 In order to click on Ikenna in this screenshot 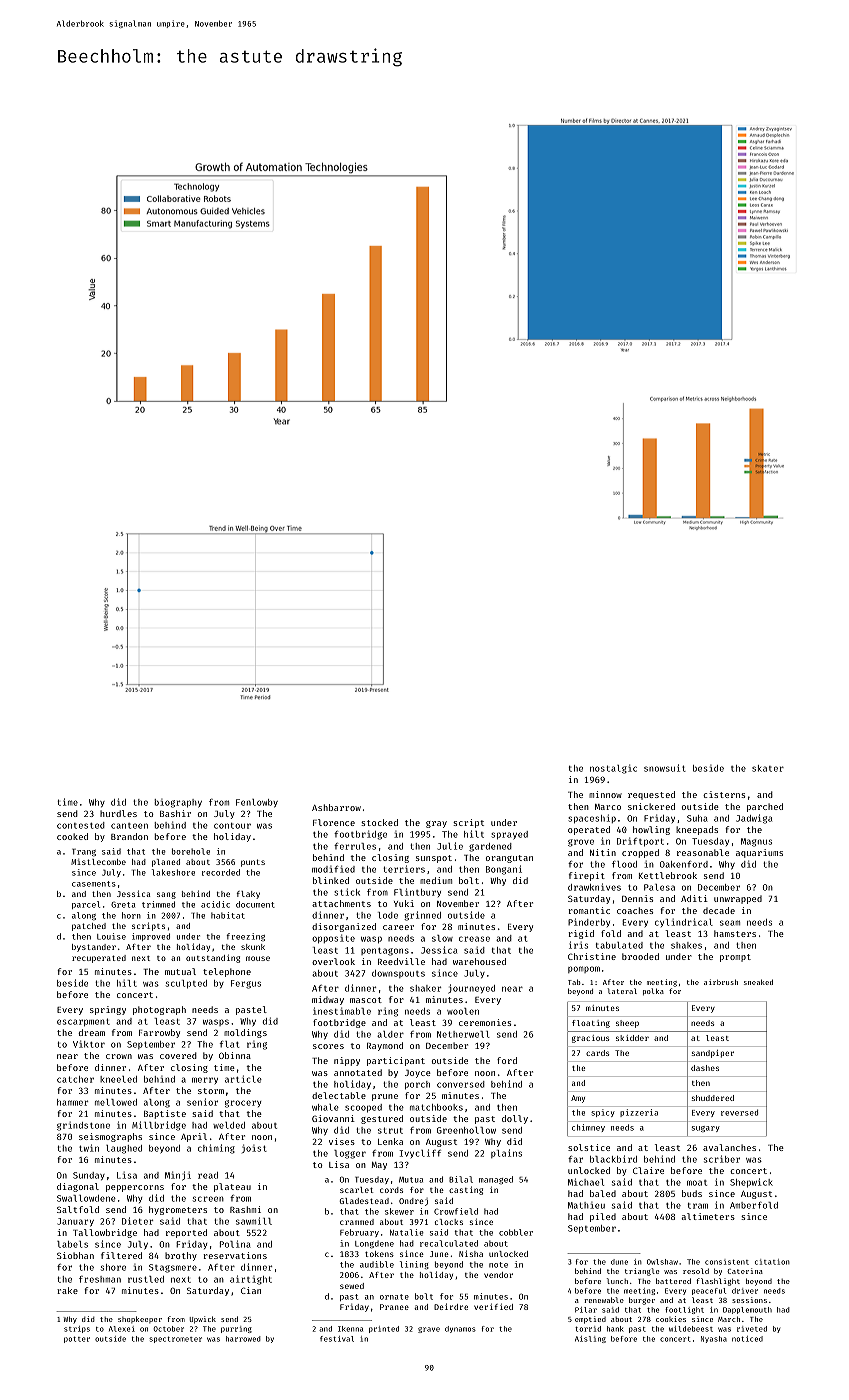, I will do `click(350, 1329)`.
